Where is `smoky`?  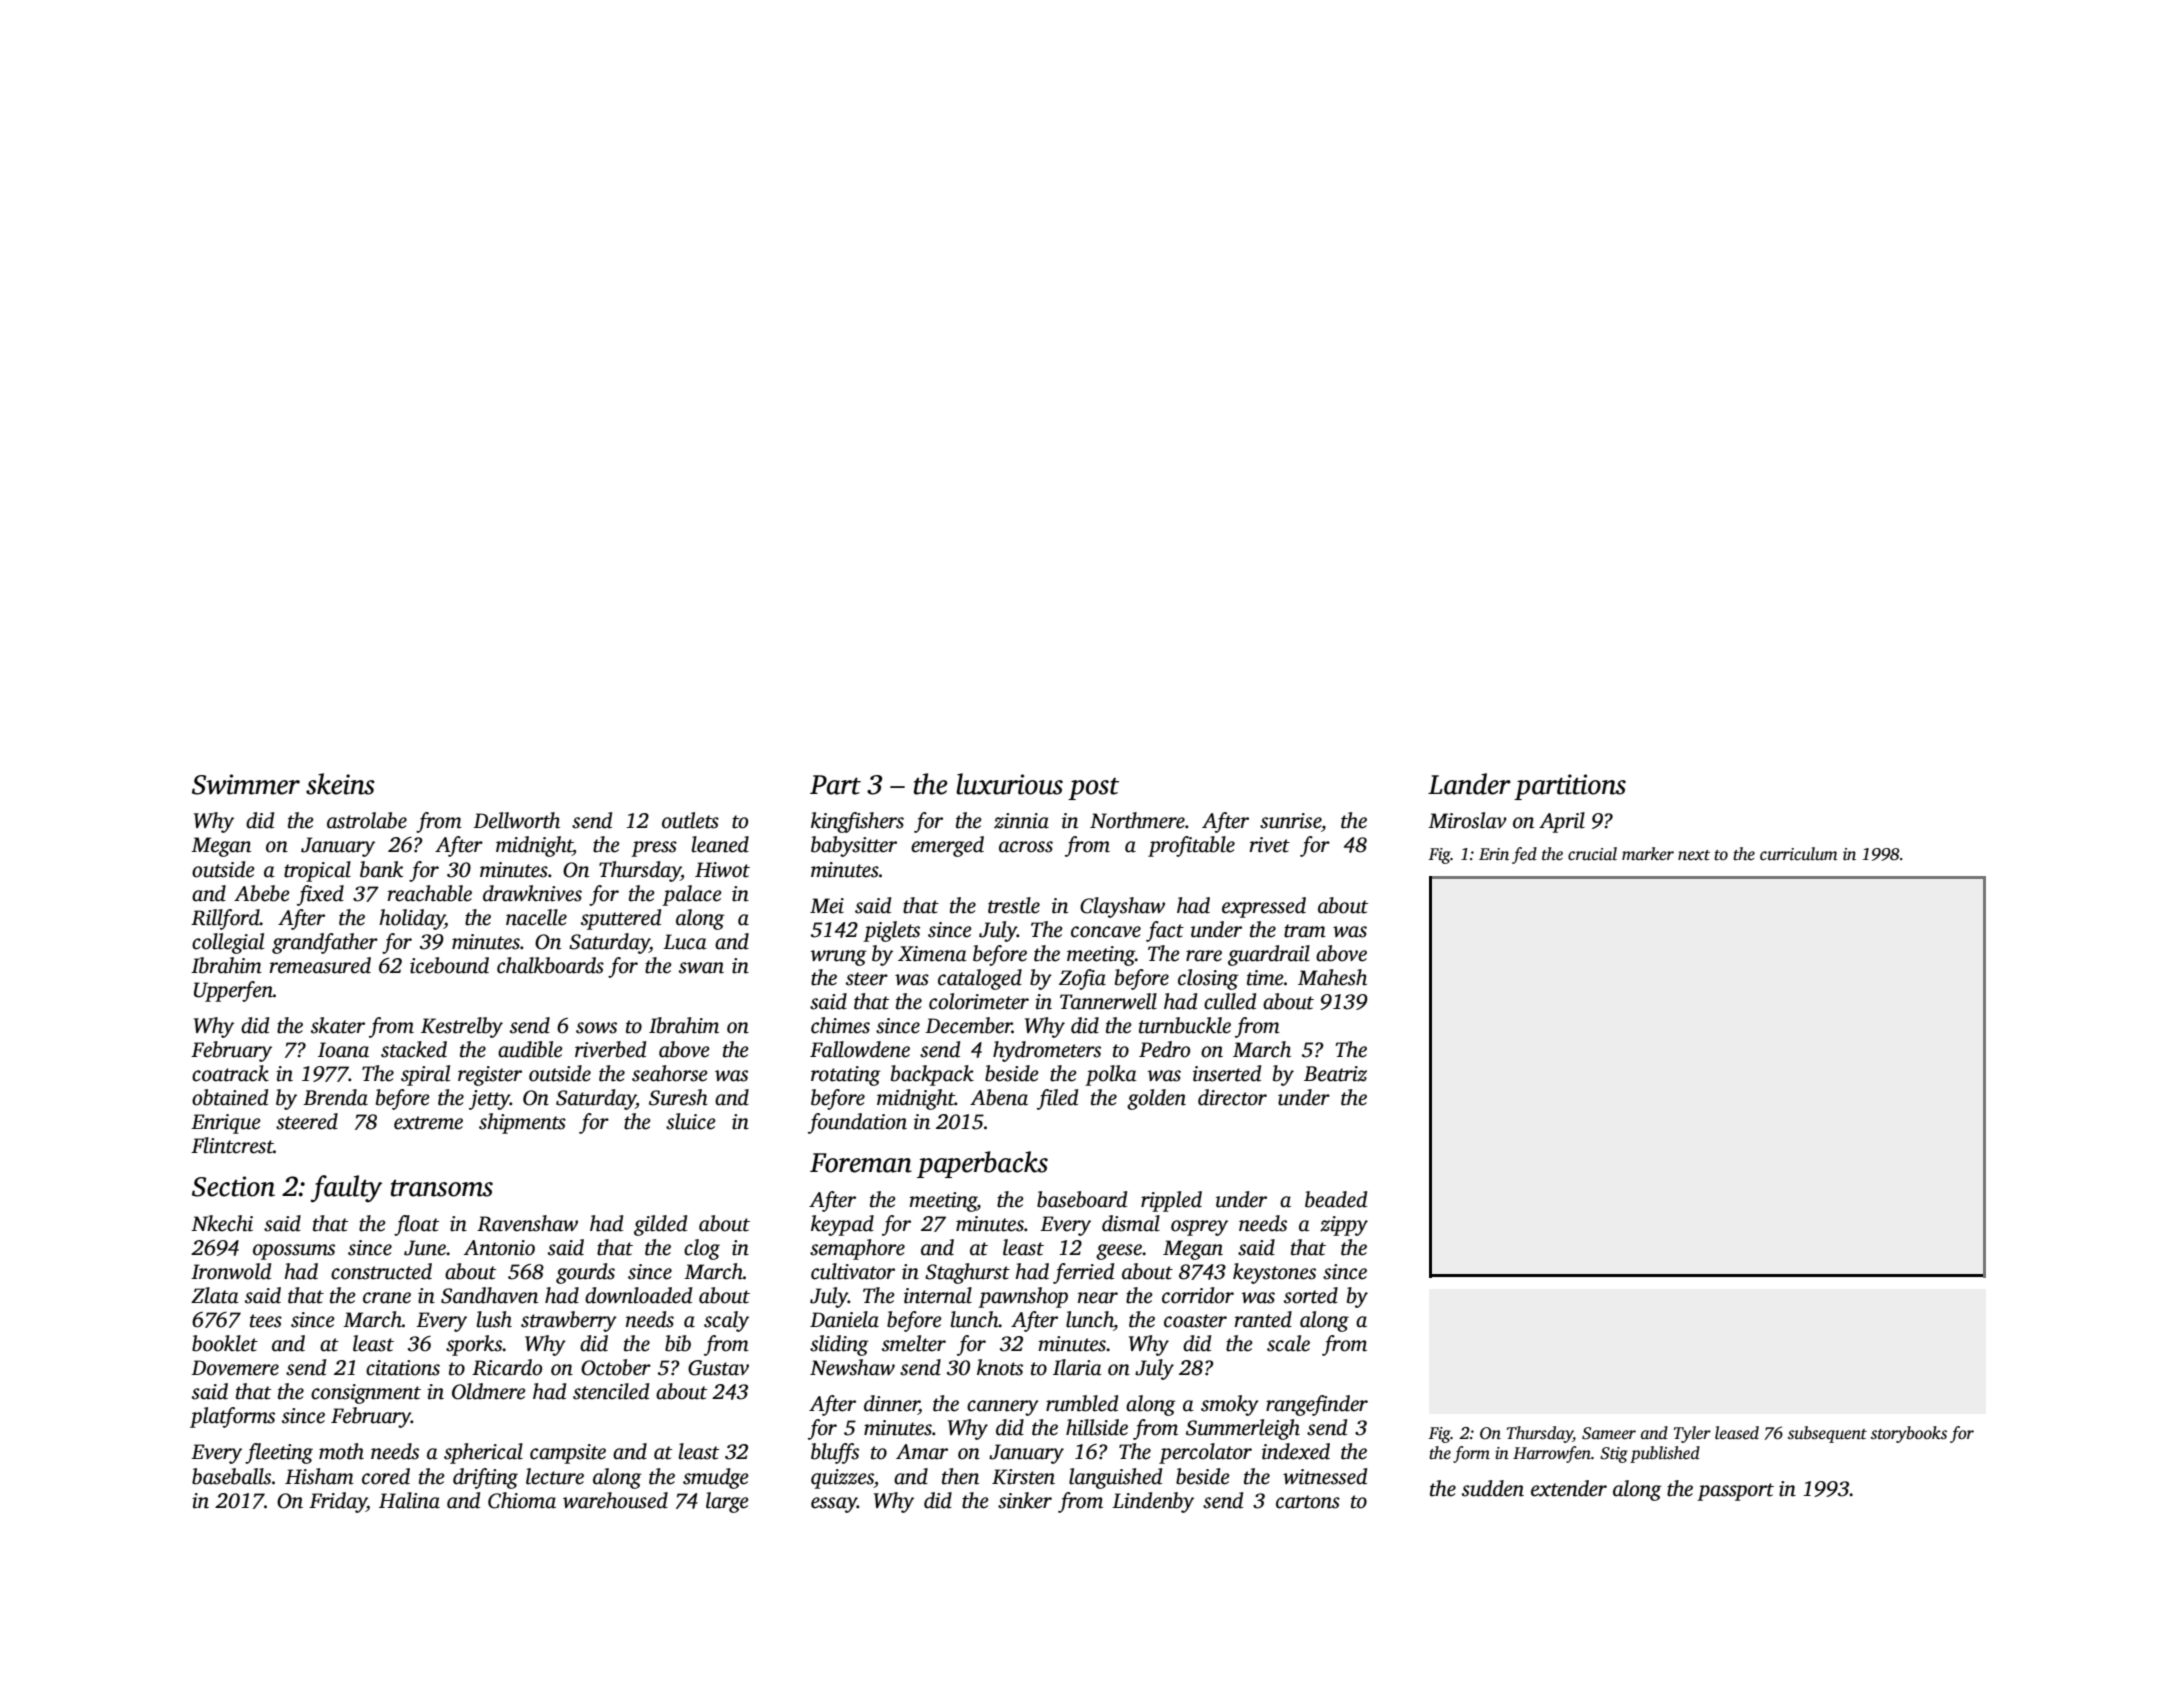 smoky is located at coordinates (1230, 1405).
